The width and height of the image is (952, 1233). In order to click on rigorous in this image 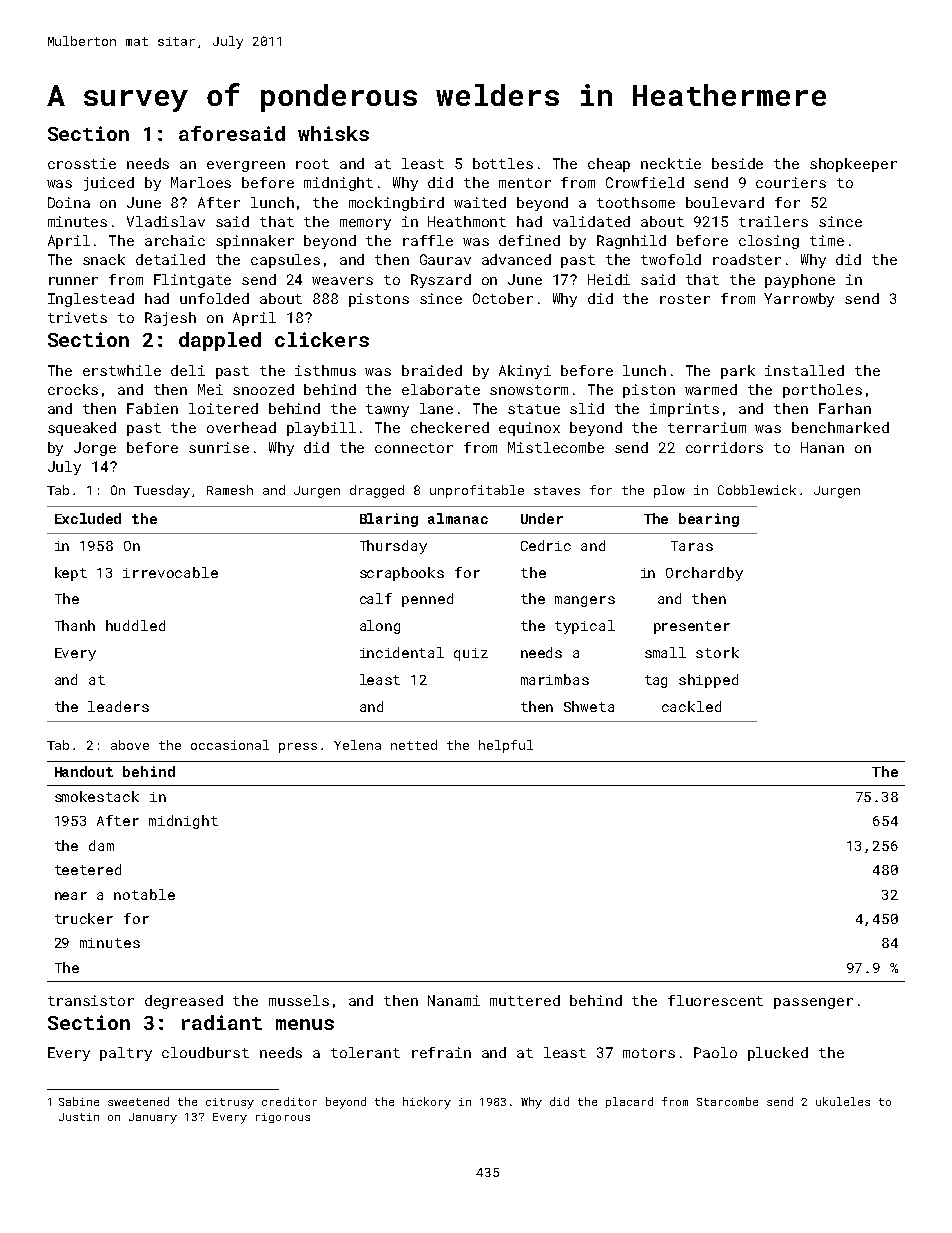, I will do `click(283, 1118)`.
